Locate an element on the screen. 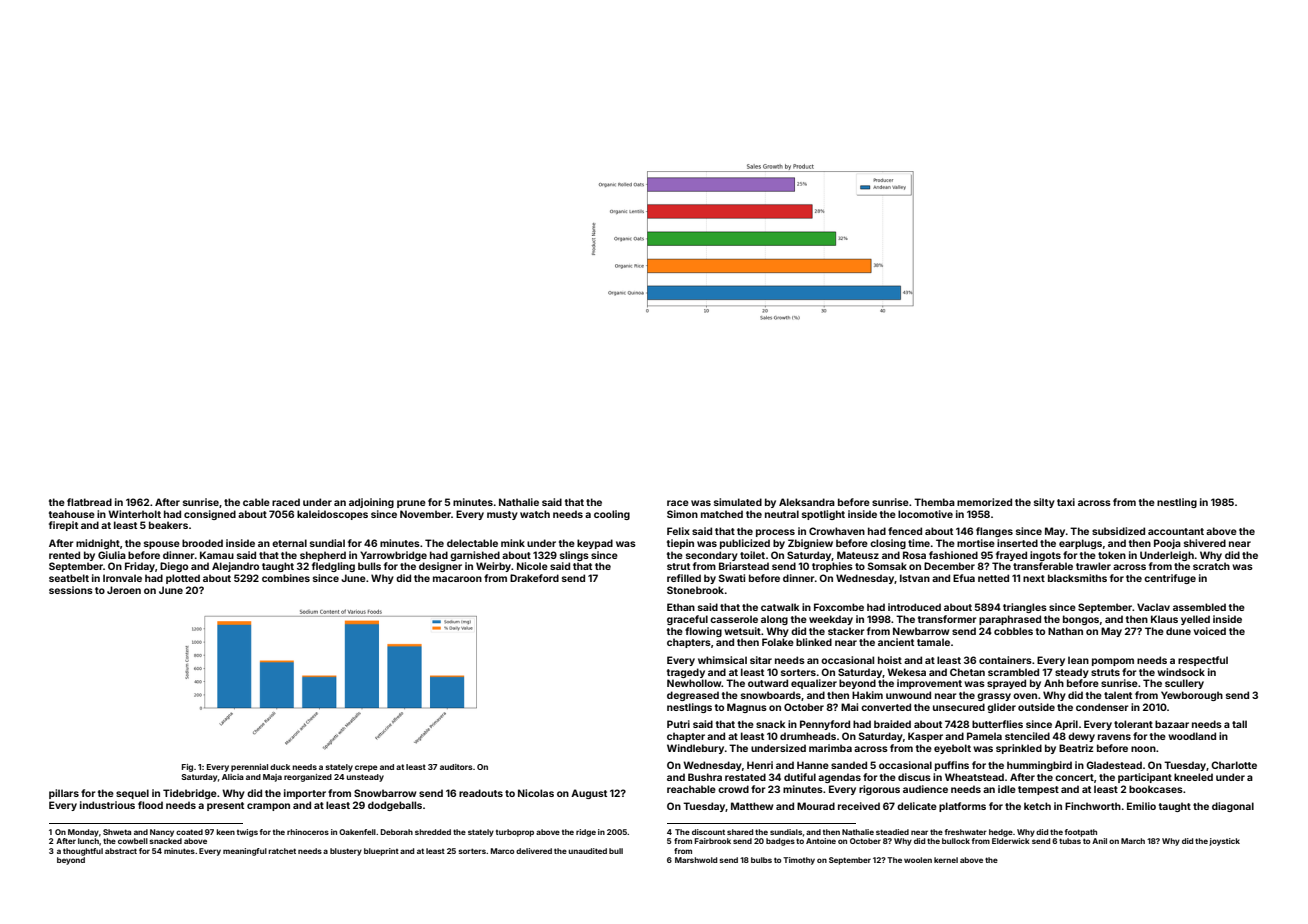 This screenshot has width=1308, height=924. Aleksandra is located at coordinates (807, 502).
